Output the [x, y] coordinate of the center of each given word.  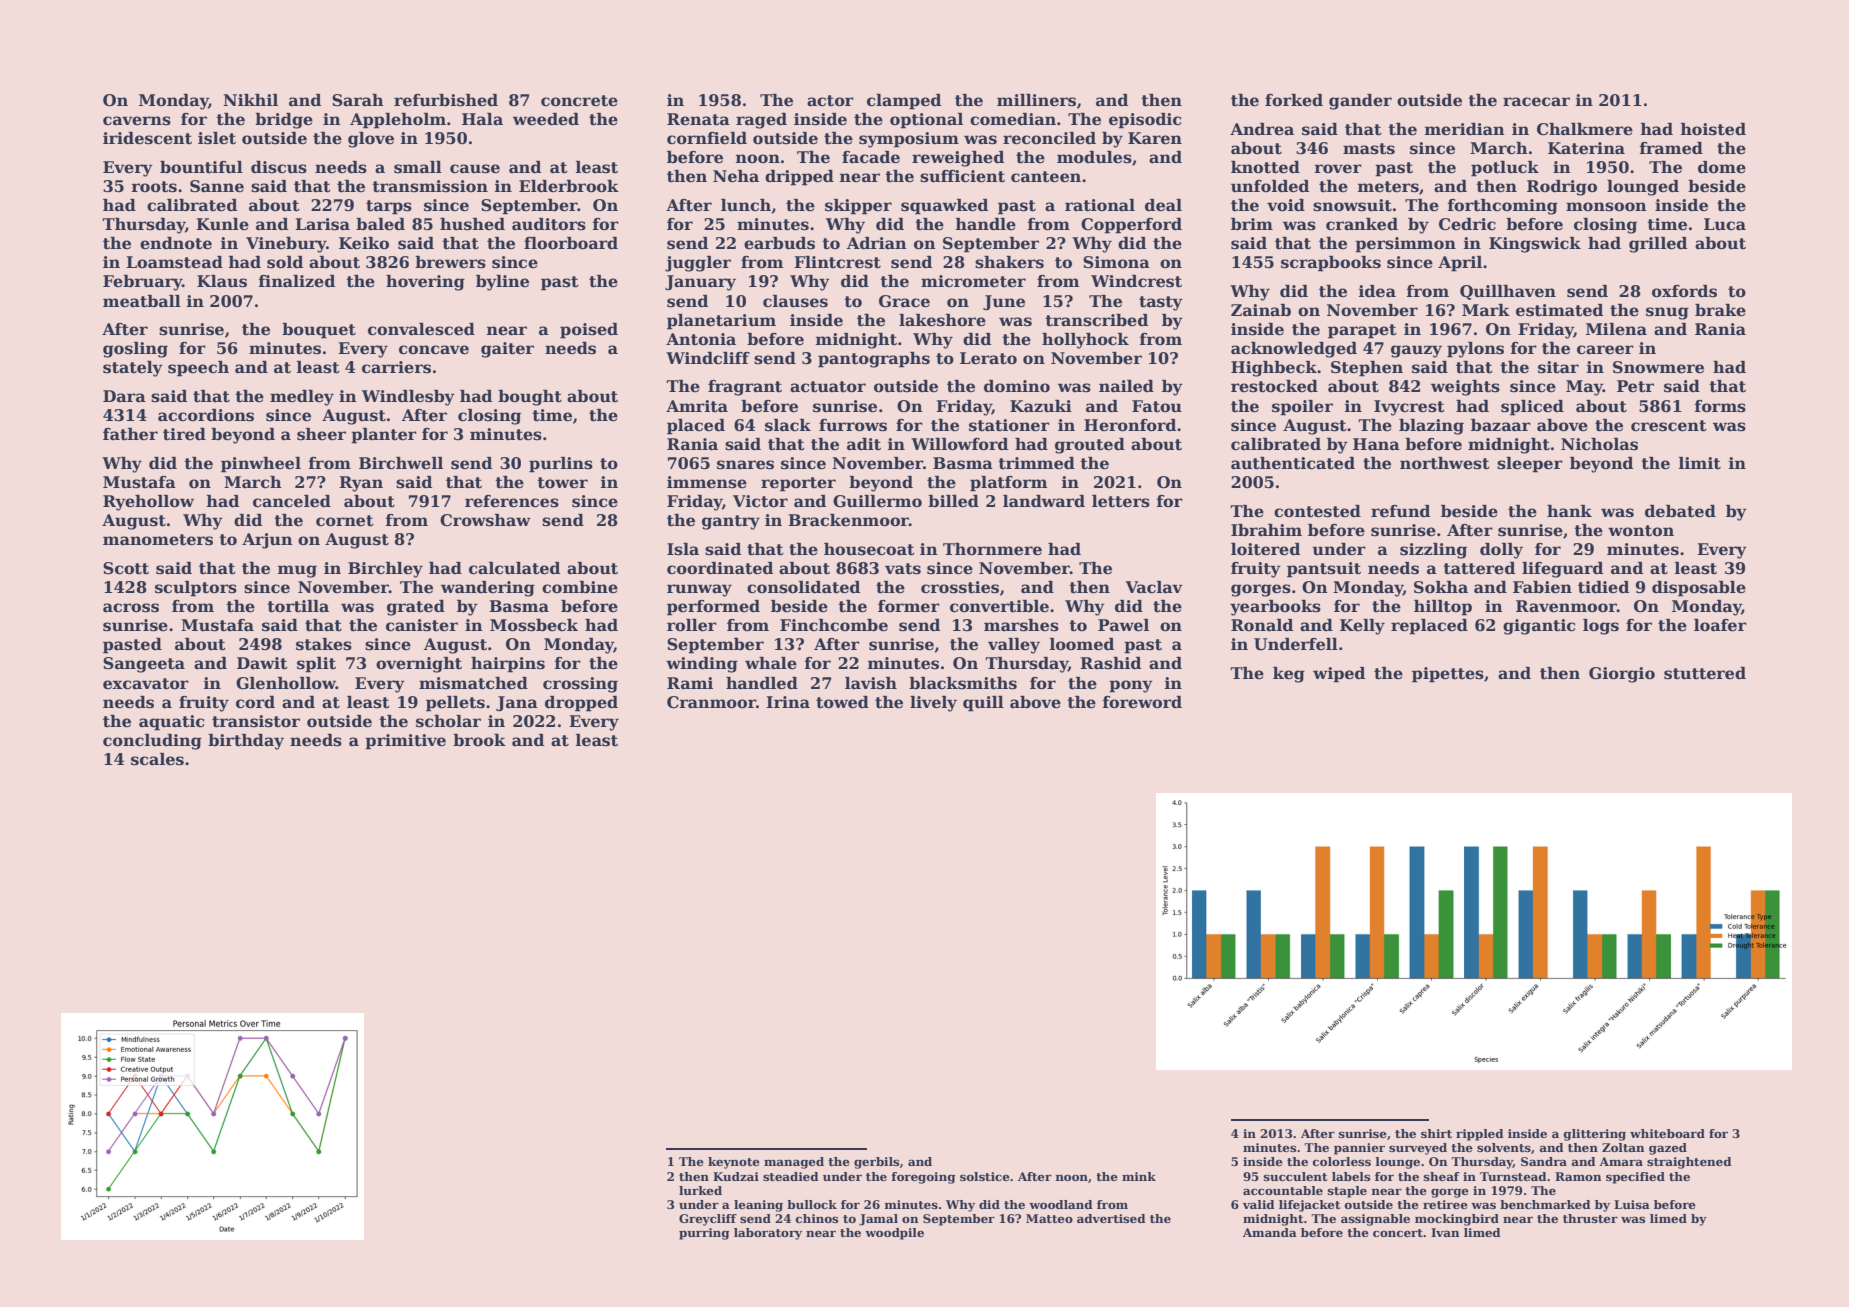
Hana [1376, 444]
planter [384, 436]
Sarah [358, 100]
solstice [985, 1176]
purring [704, 1234]
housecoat [869, 549]
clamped [904, 102]
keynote [734, 1163]
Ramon [1578, 1176]
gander [1360, 102]
